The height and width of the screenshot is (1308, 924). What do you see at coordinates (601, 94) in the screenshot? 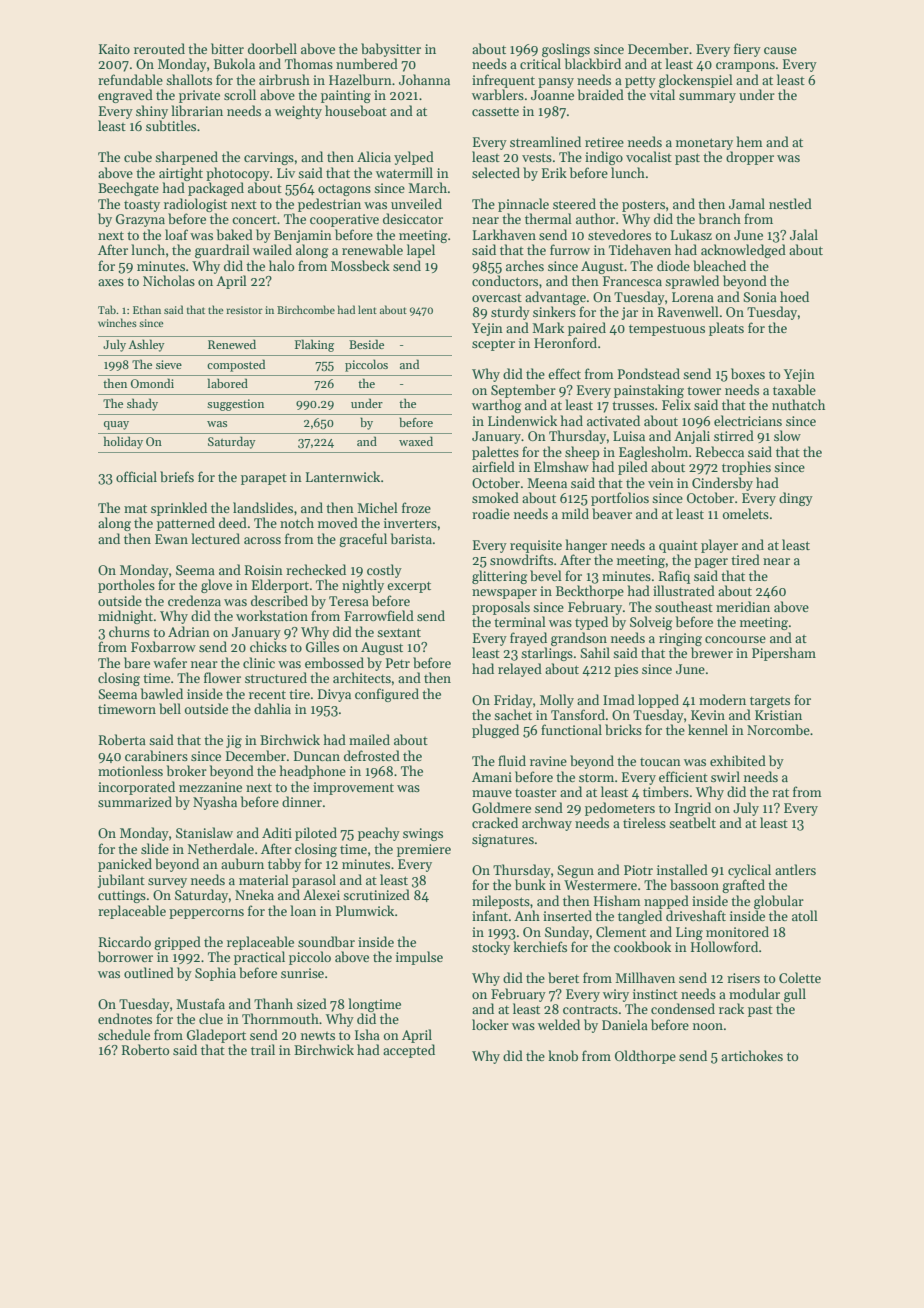
I see `braided` at bounding box center [601, 94].
